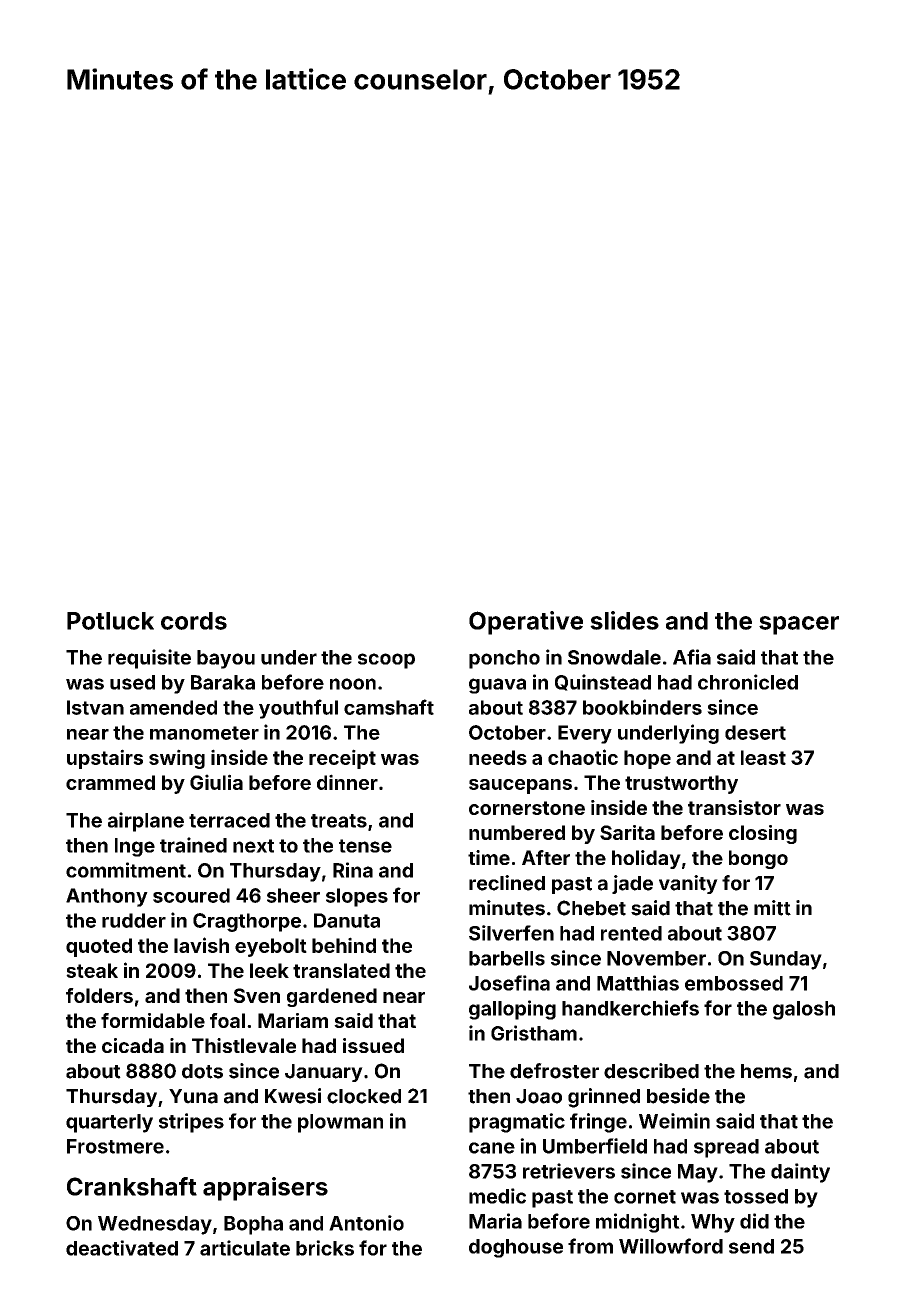  What do you see at coordinates (146, 822) in the document?
I see `airplane` at bounding box center [146, 822].
